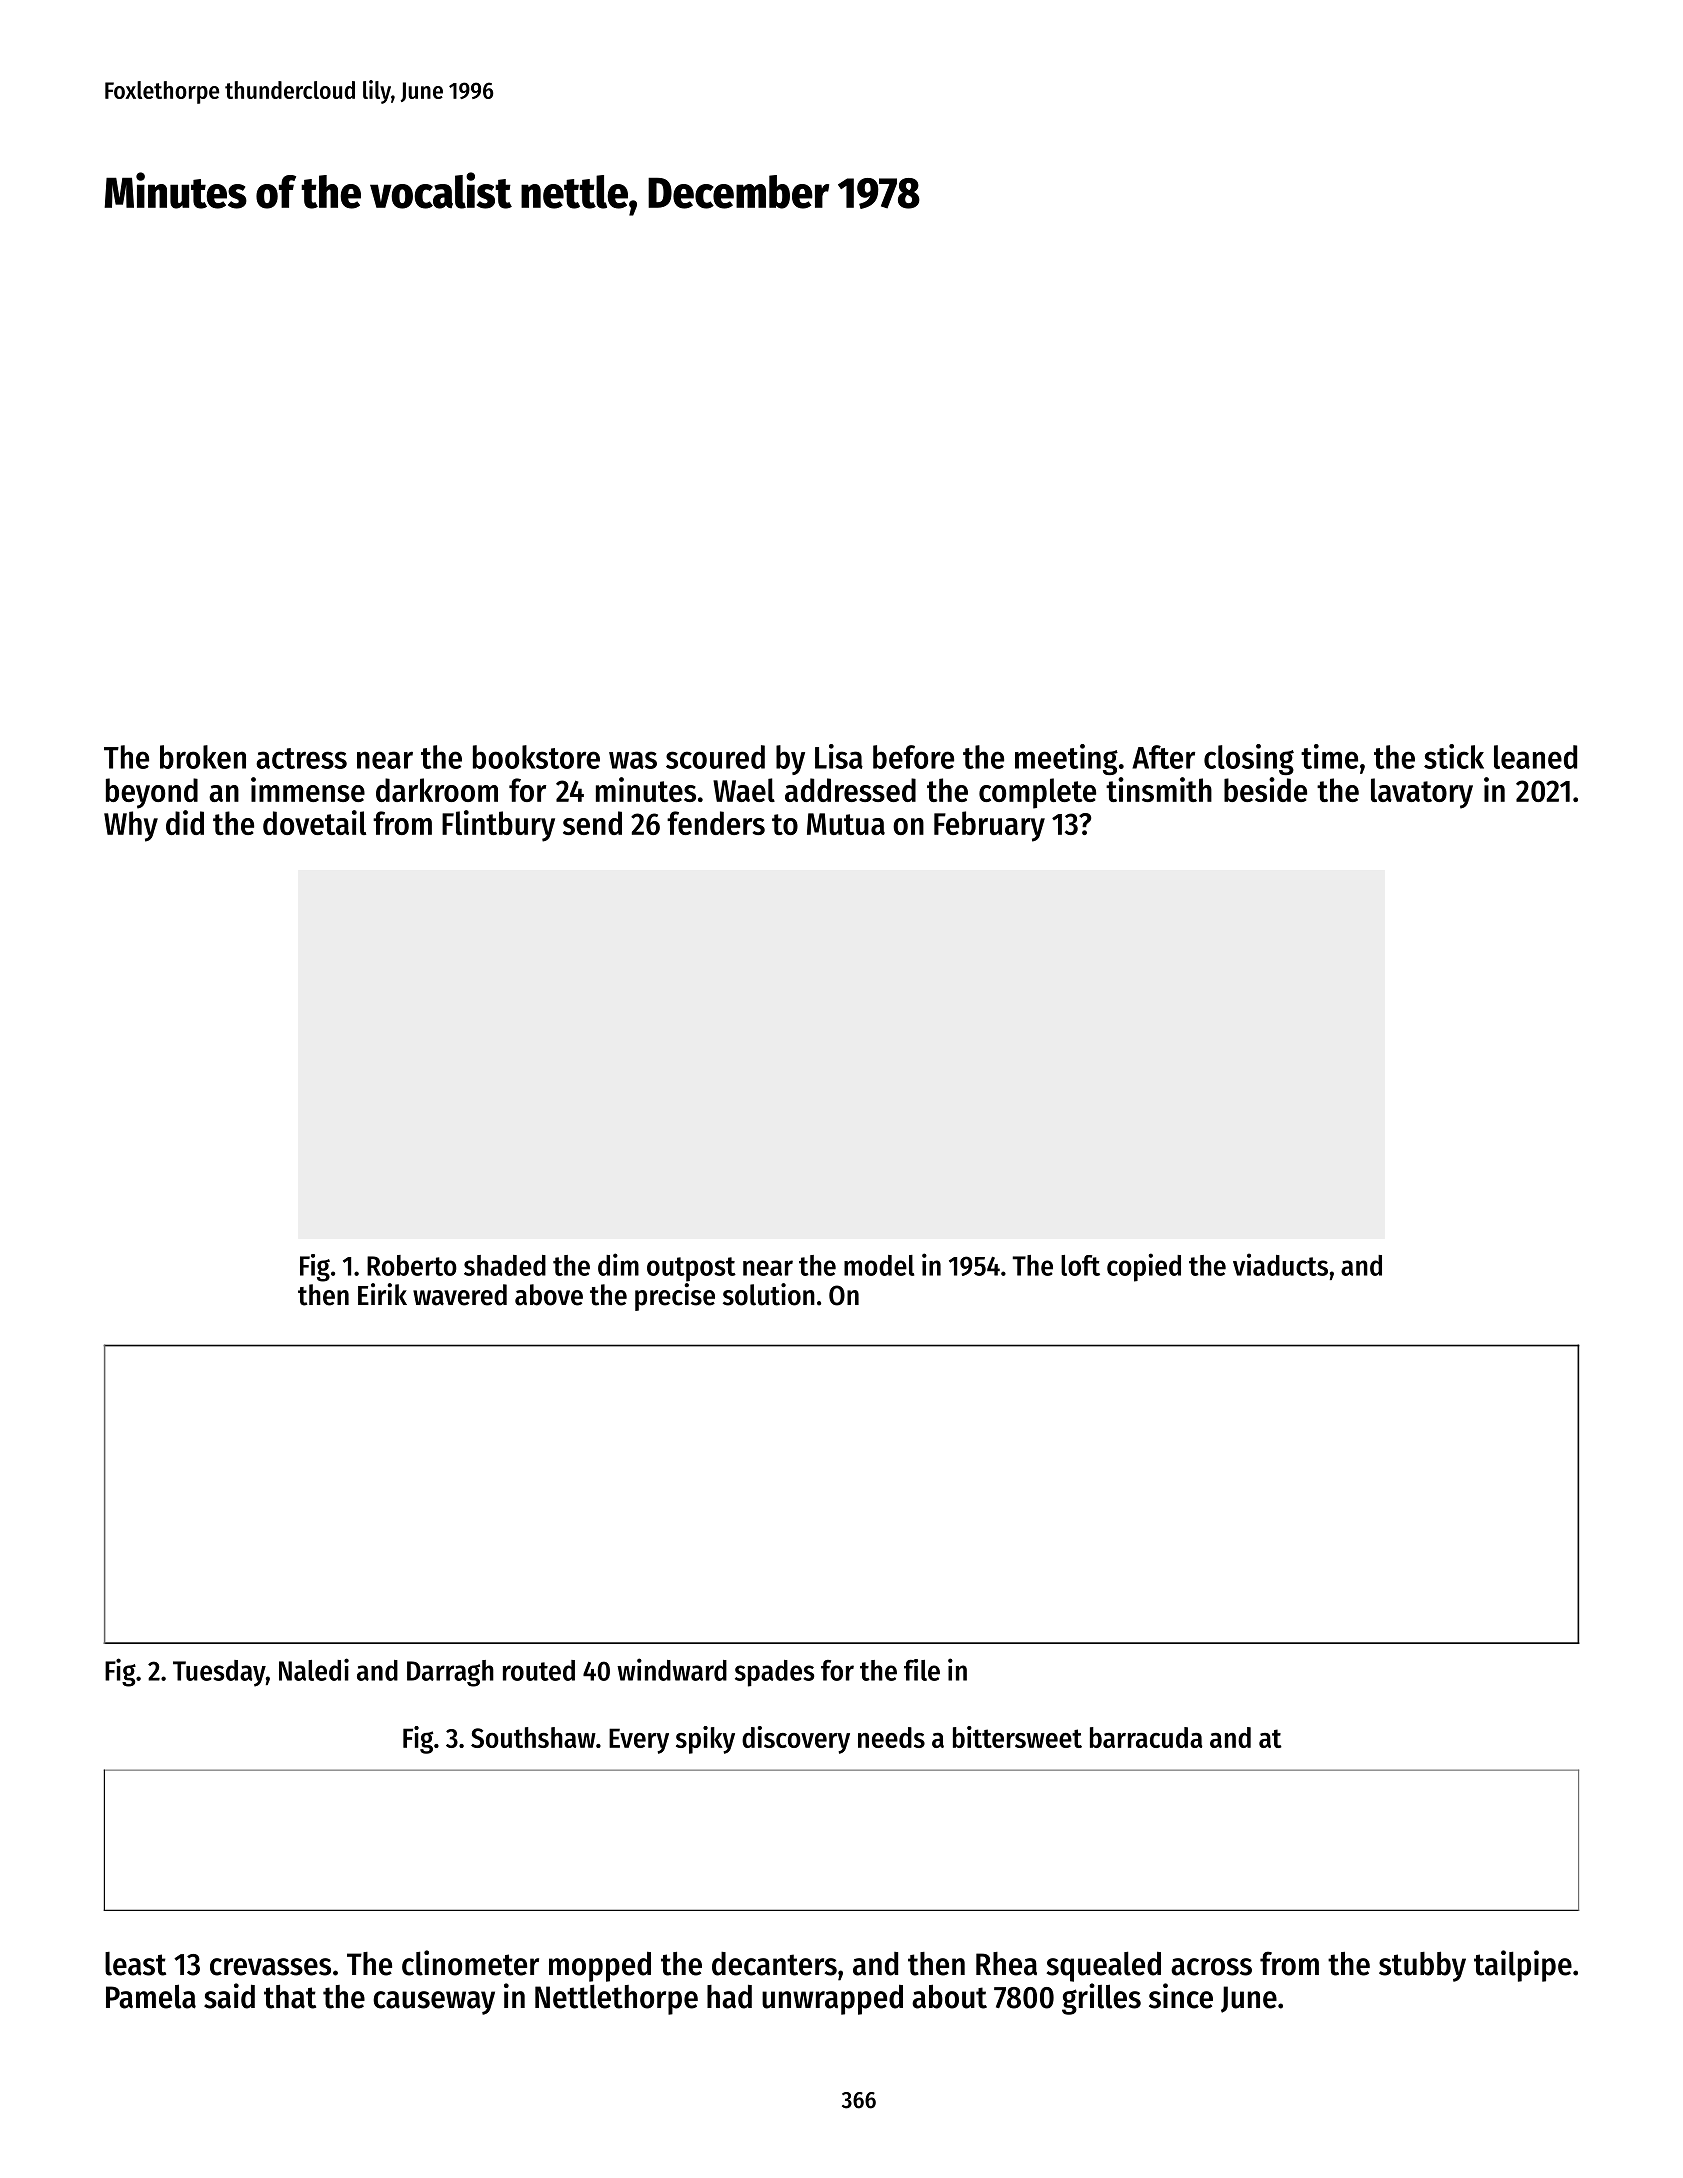  I want to click on broken, so click(203, 757).
